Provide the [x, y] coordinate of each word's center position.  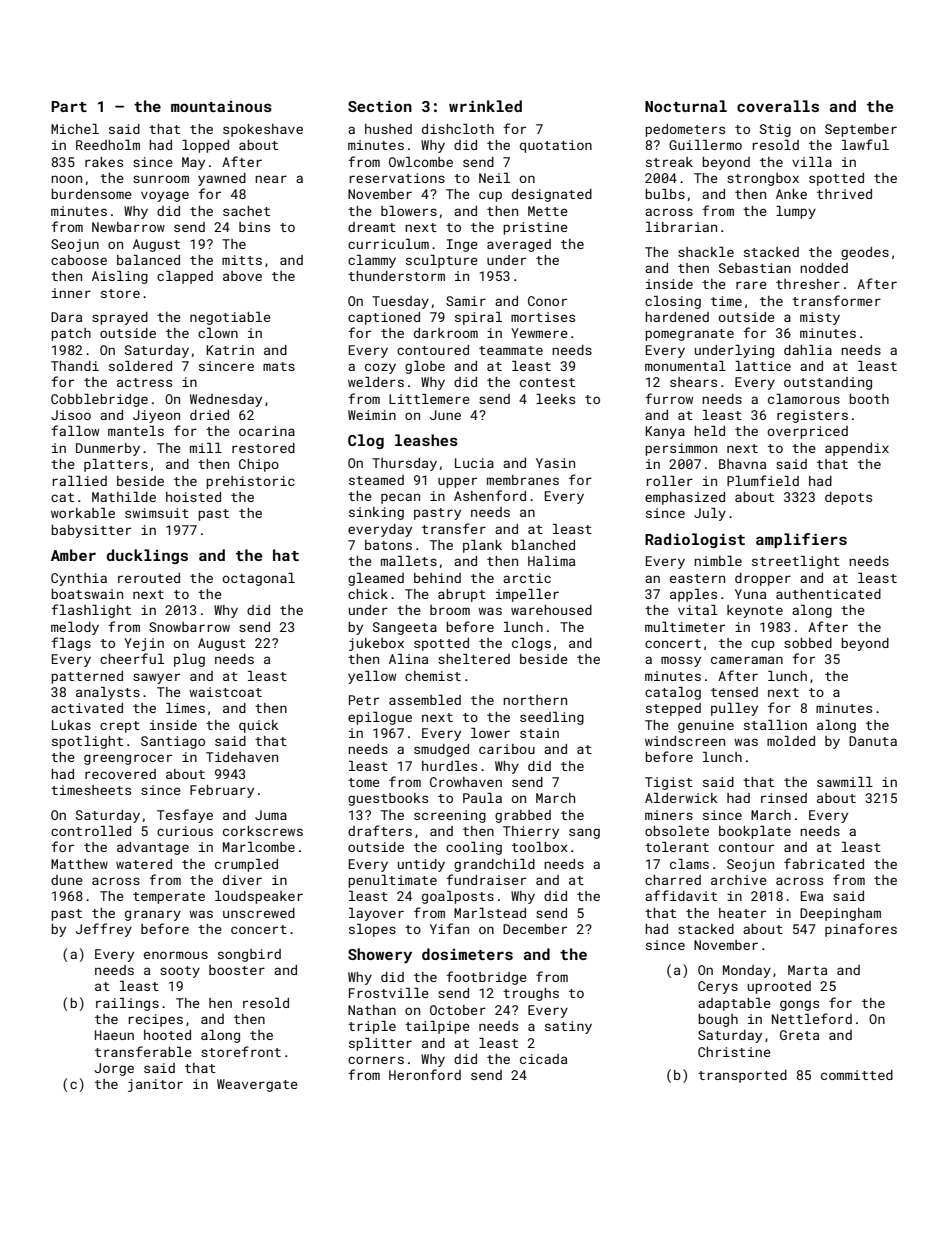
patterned [87, 677]
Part [69, 106]
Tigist [669, 783]
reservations [397, 178]
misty [820, 318]
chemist [433, 676]
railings [127, 1004]
